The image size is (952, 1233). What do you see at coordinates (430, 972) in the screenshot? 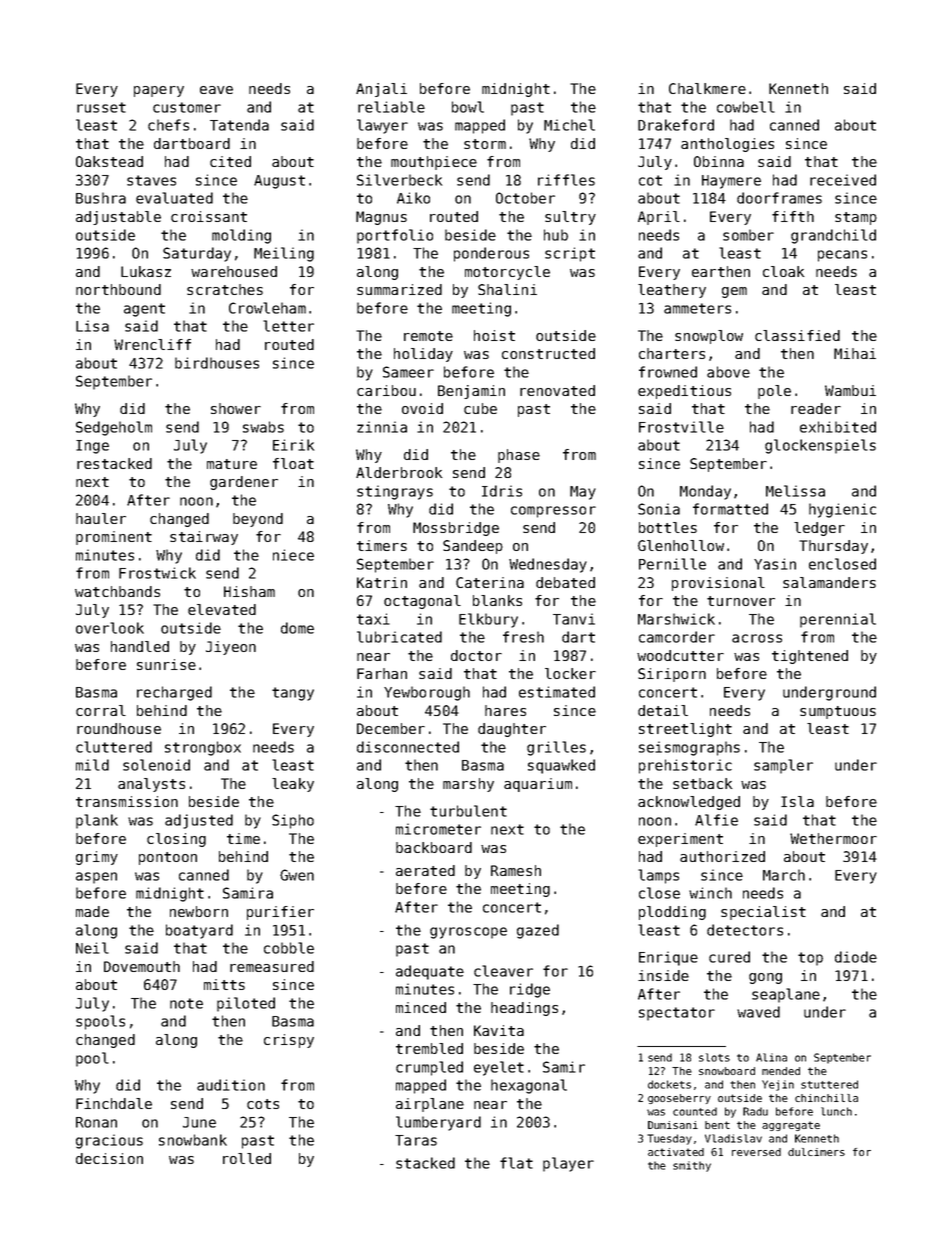
I see `adequate` at bounding box center [430, 972].
